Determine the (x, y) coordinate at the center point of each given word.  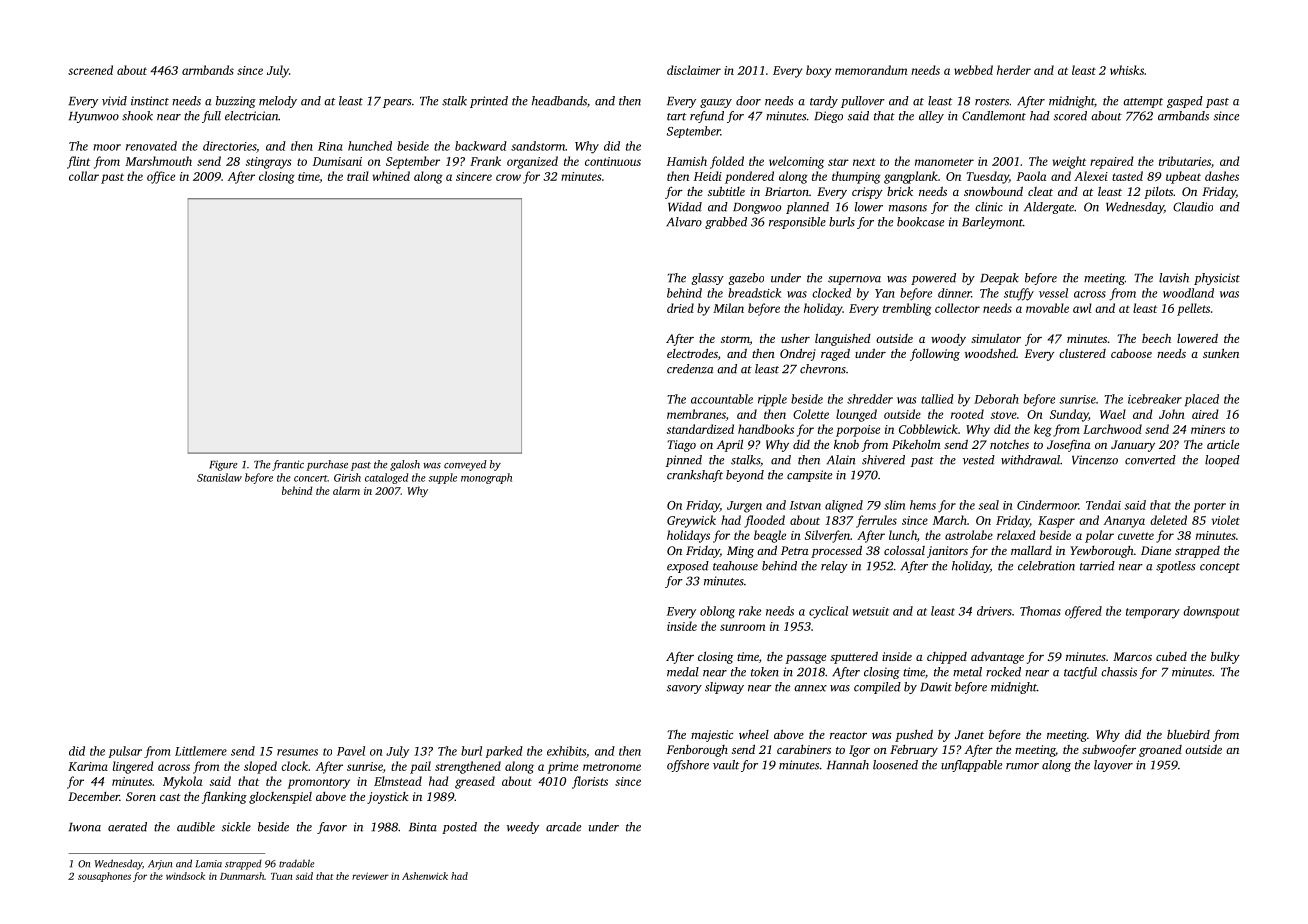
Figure (223, 465)
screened (90, 70)
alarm (346, 490)
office (161, 177)
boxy (818, 71)
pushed (914, 735)
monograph (486, 478)
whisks (1127, 70)
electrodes (692, 353)
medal (683, 672)
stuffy (1019, 294)
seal (988, 505)
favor (332, 828)
